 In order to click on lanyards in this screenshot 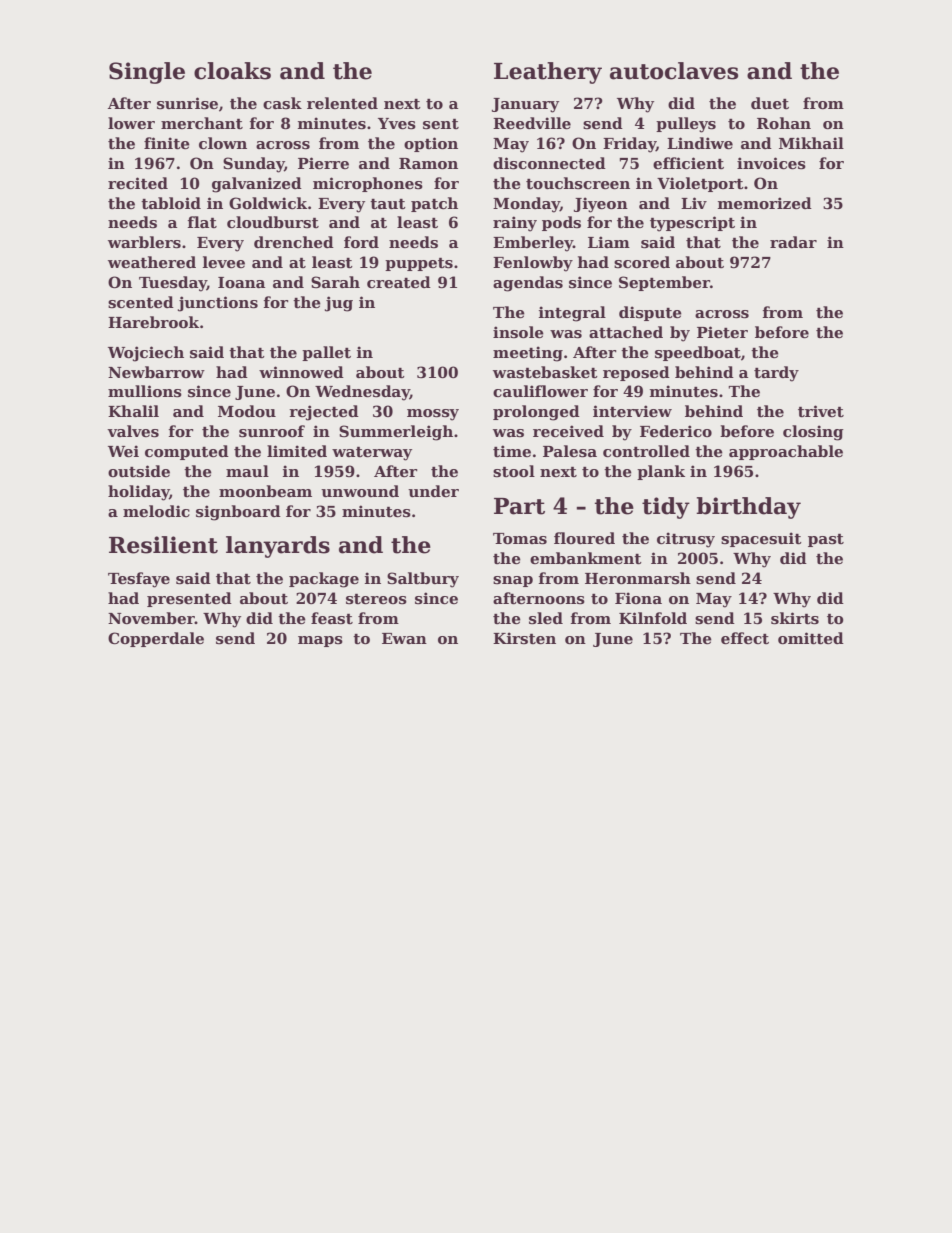, I will do `click(278, 547)`.
